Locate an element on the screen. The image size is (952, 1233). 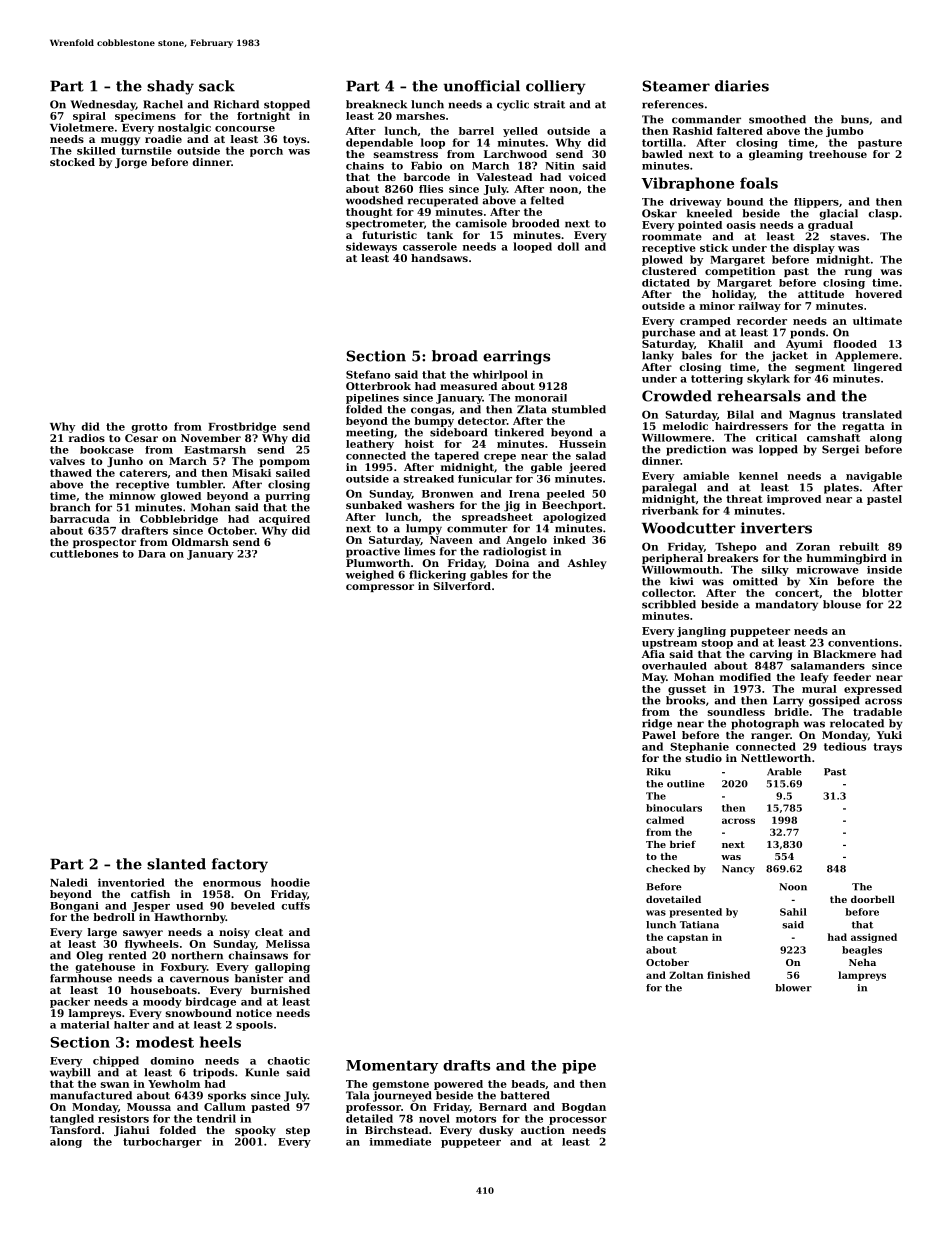
radios is located at coordinates (87, 438).
